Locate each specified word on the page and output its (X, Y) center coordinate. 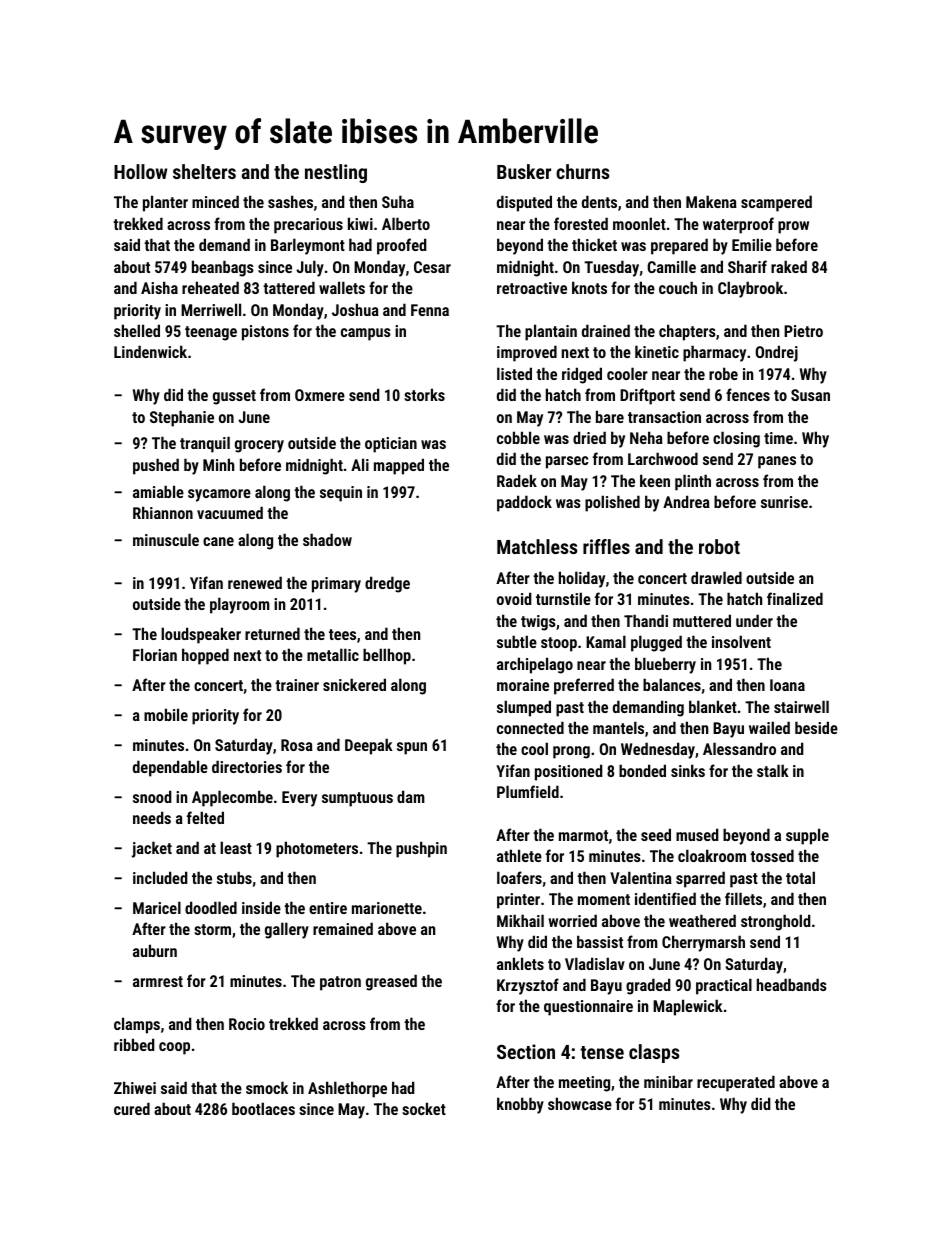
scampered (776, 203)
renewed (255, 582)
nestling (336, 173)
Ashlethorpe (347, 1089)
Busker (524, 171)
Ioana (787, 685)
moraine (523, 685)
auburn (155, 950)
